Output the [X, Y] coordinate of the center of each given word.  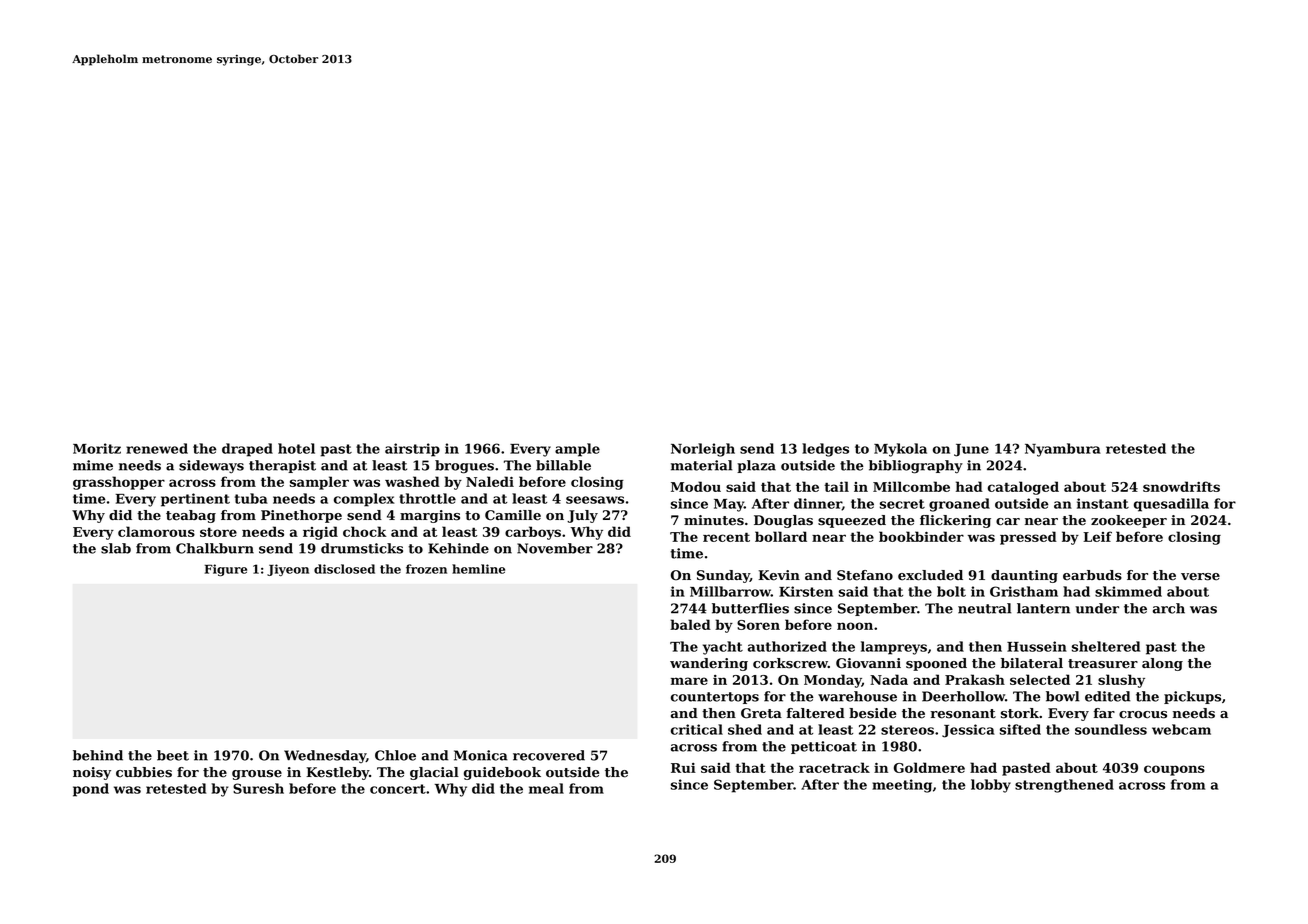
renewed [157, 448]
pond [91, 790]
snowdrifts [1181, 486]
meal [546, 788]
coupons [1174, 770]
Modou [696, 486]
